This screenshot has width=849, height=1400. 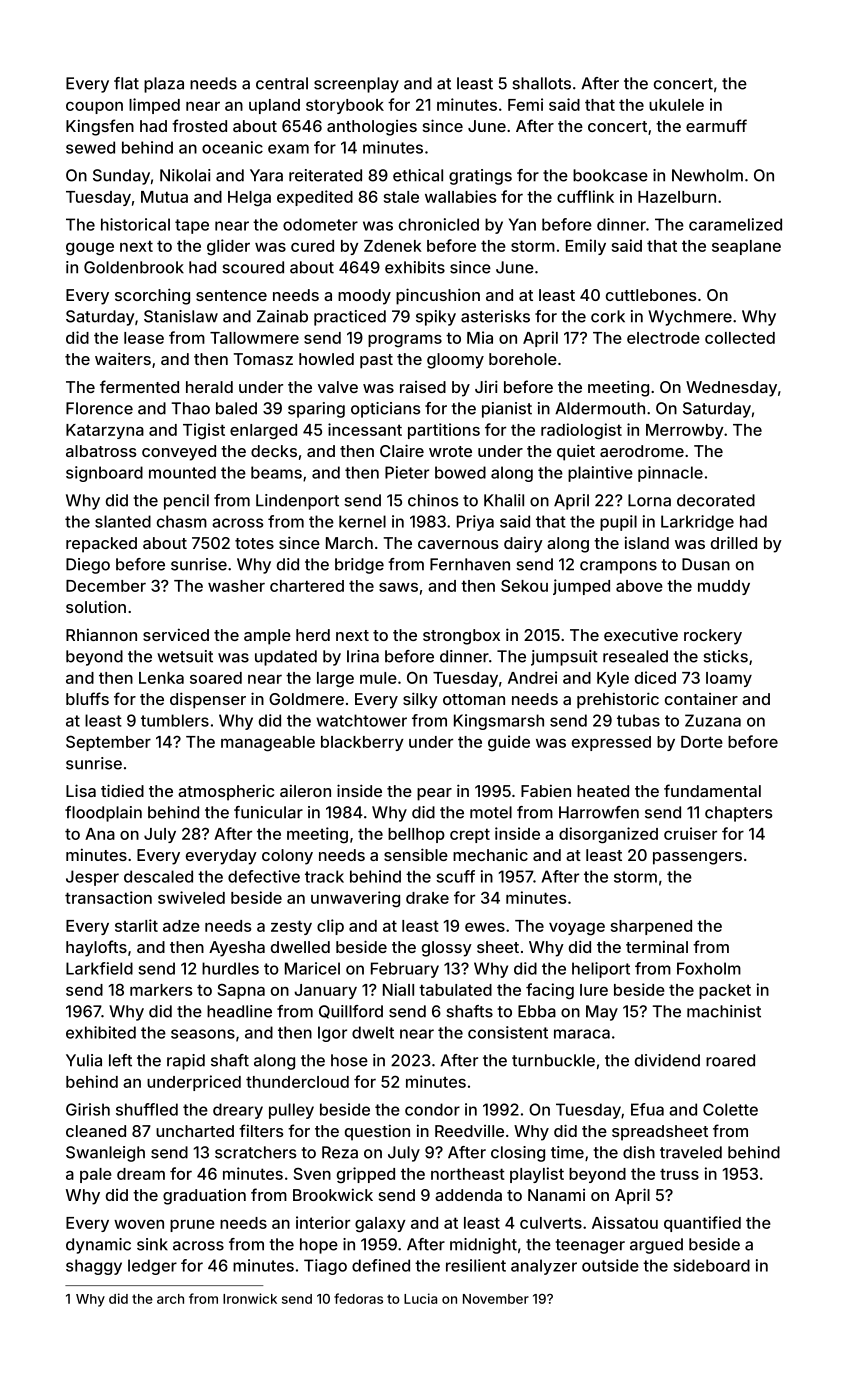 I want to click on sharpened, so click(x=651, y=927).
